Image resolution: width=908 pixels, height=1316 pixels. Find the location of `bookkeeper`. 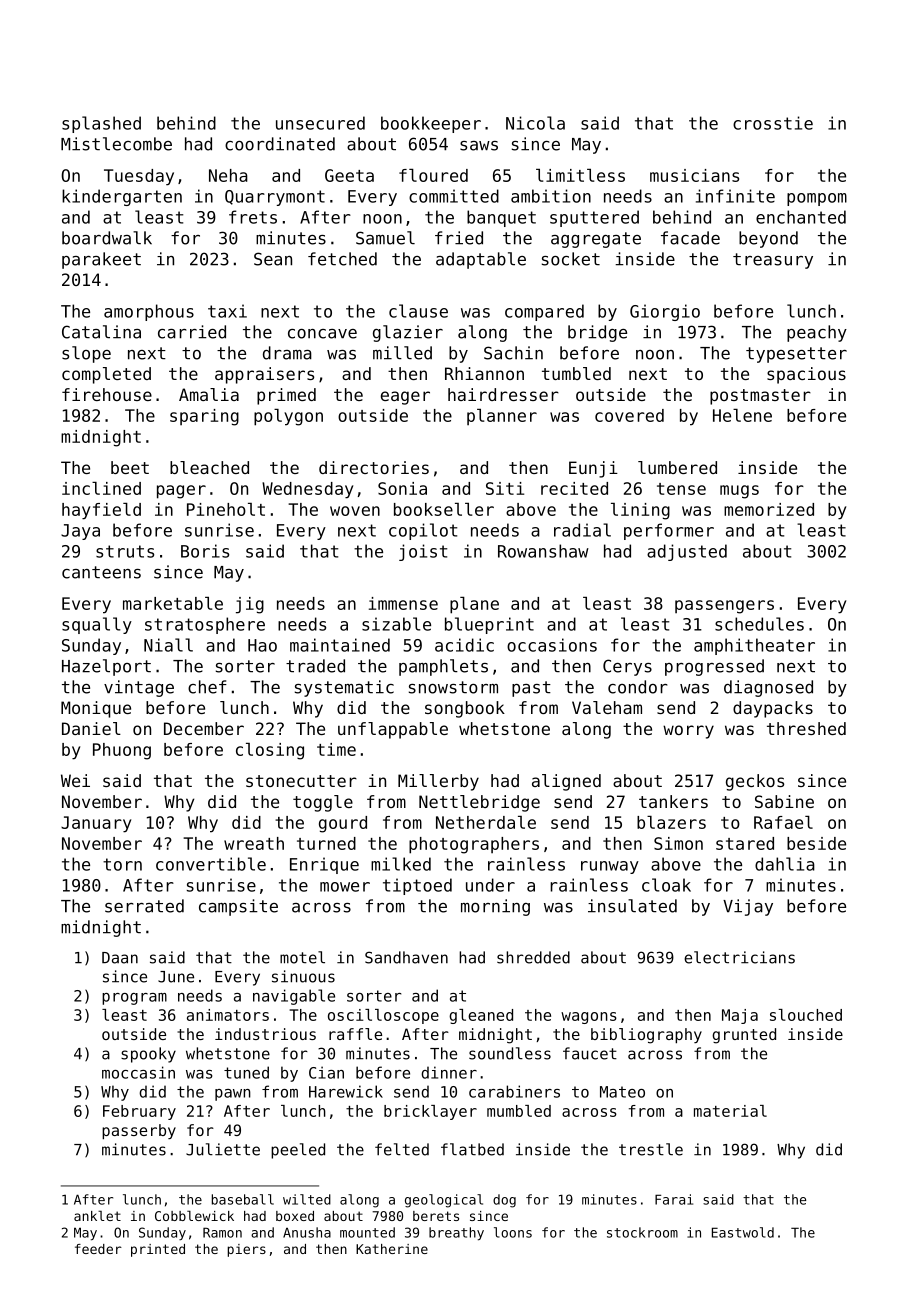

bookkeeper is located at coordinates (431, 124).
